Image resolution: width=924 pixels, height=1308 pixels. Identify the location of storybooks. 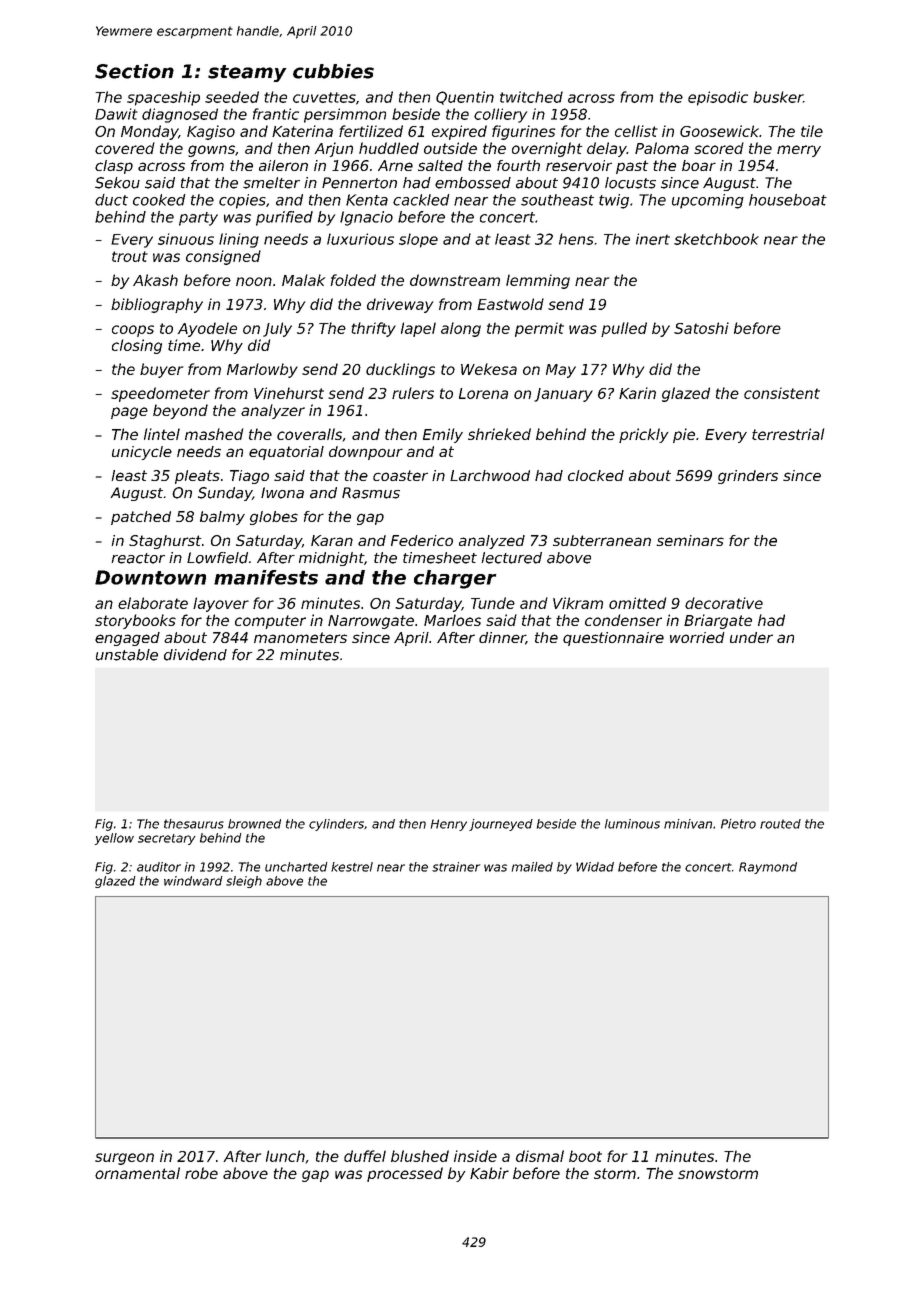
(135, 621).
